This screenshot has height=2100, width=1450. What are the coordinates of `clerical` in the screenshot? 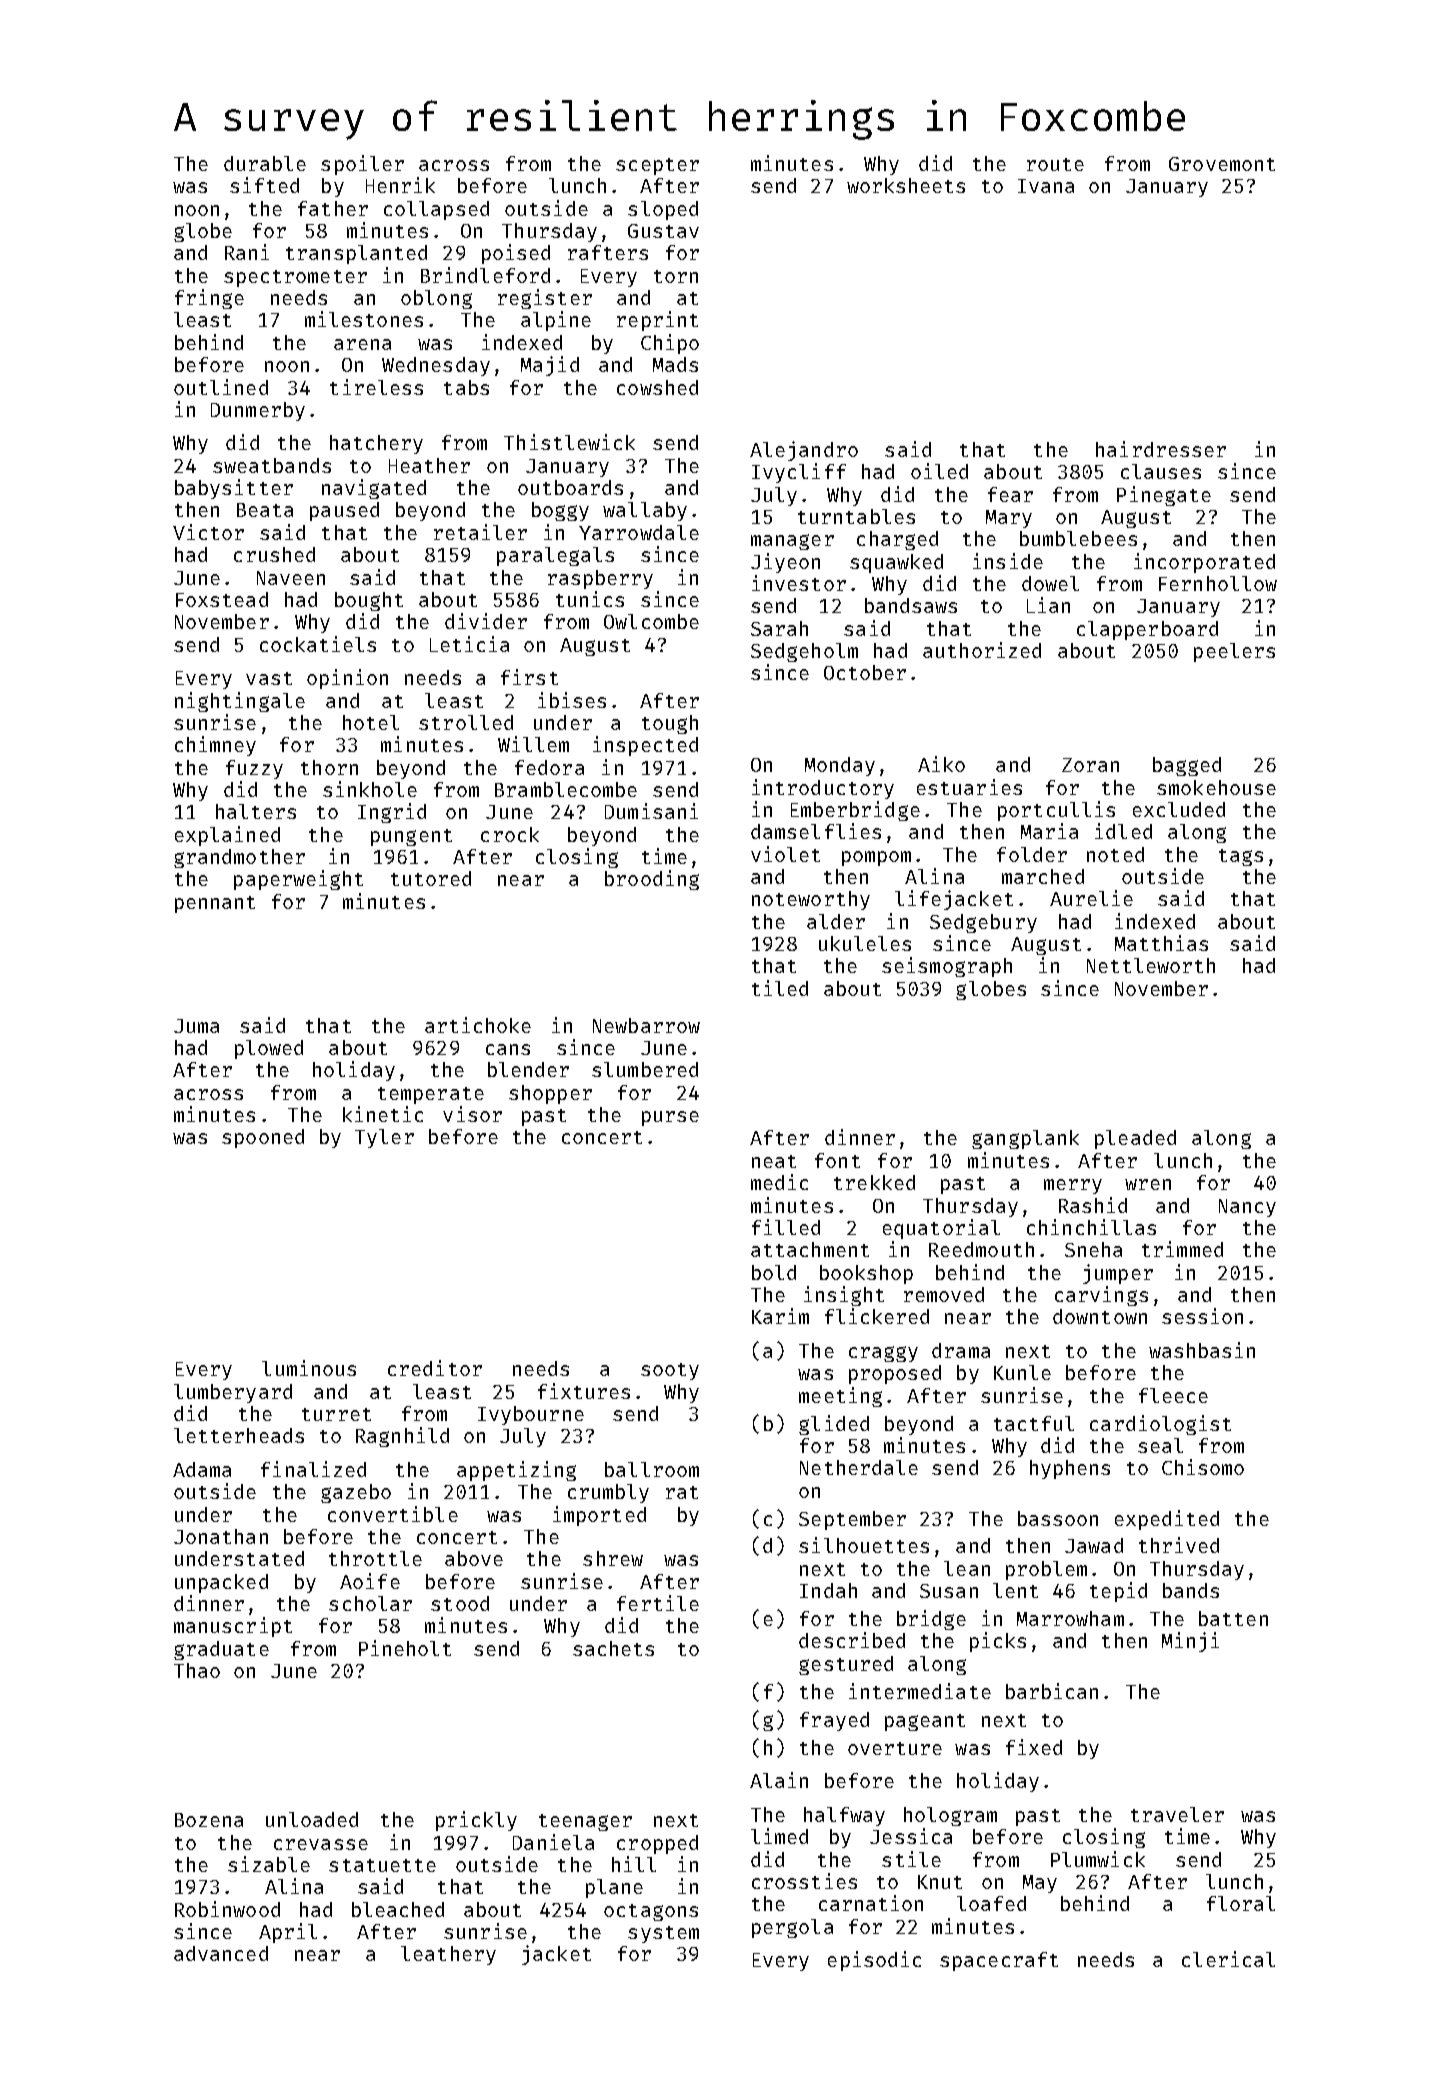 It's located at (1228, 1959).
